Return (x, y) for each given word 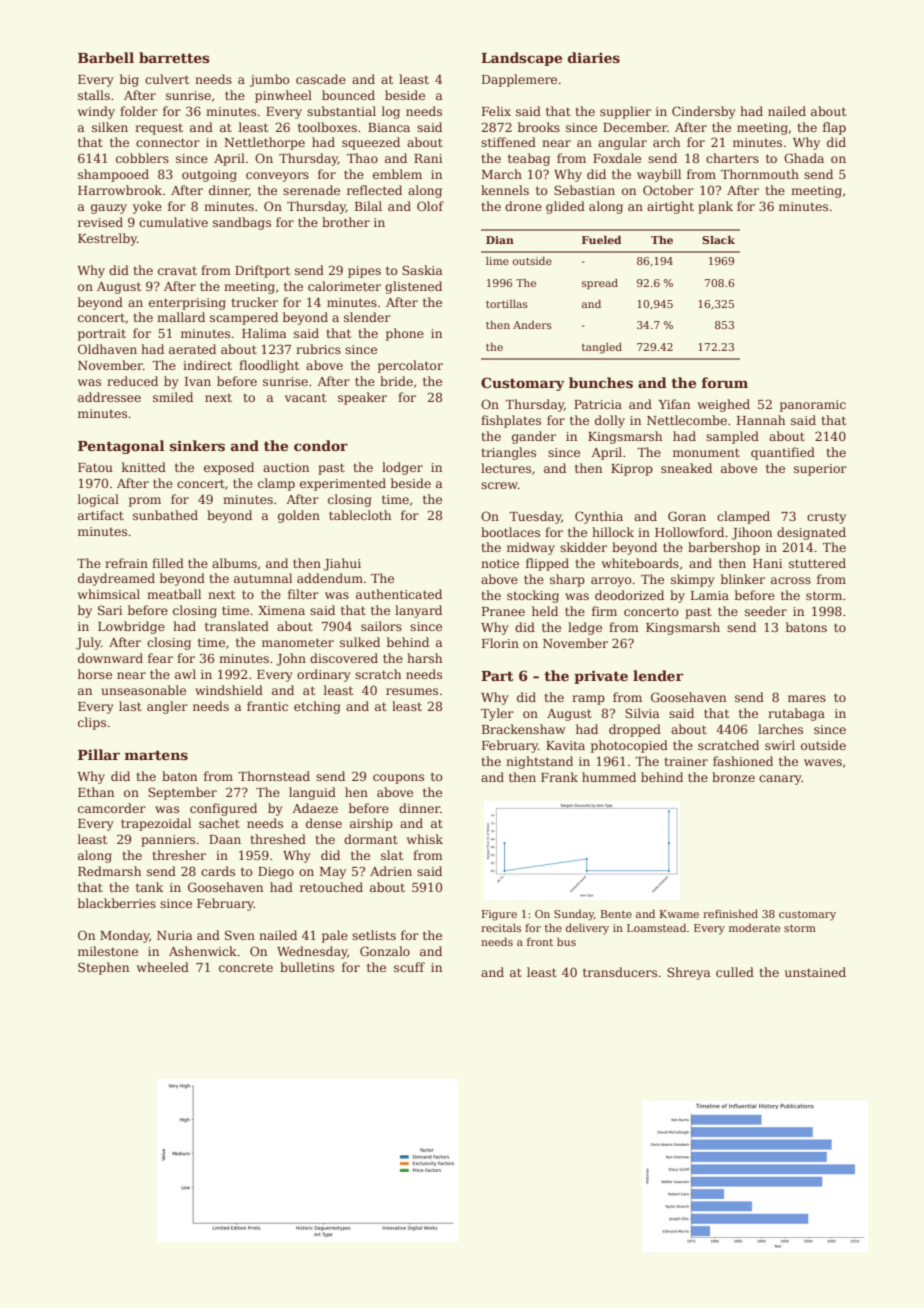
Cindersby (704, 112)
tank (149, 887)
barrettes (174, 57)
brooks (539, 127)
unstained (815, 972)
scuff (409, 967)
